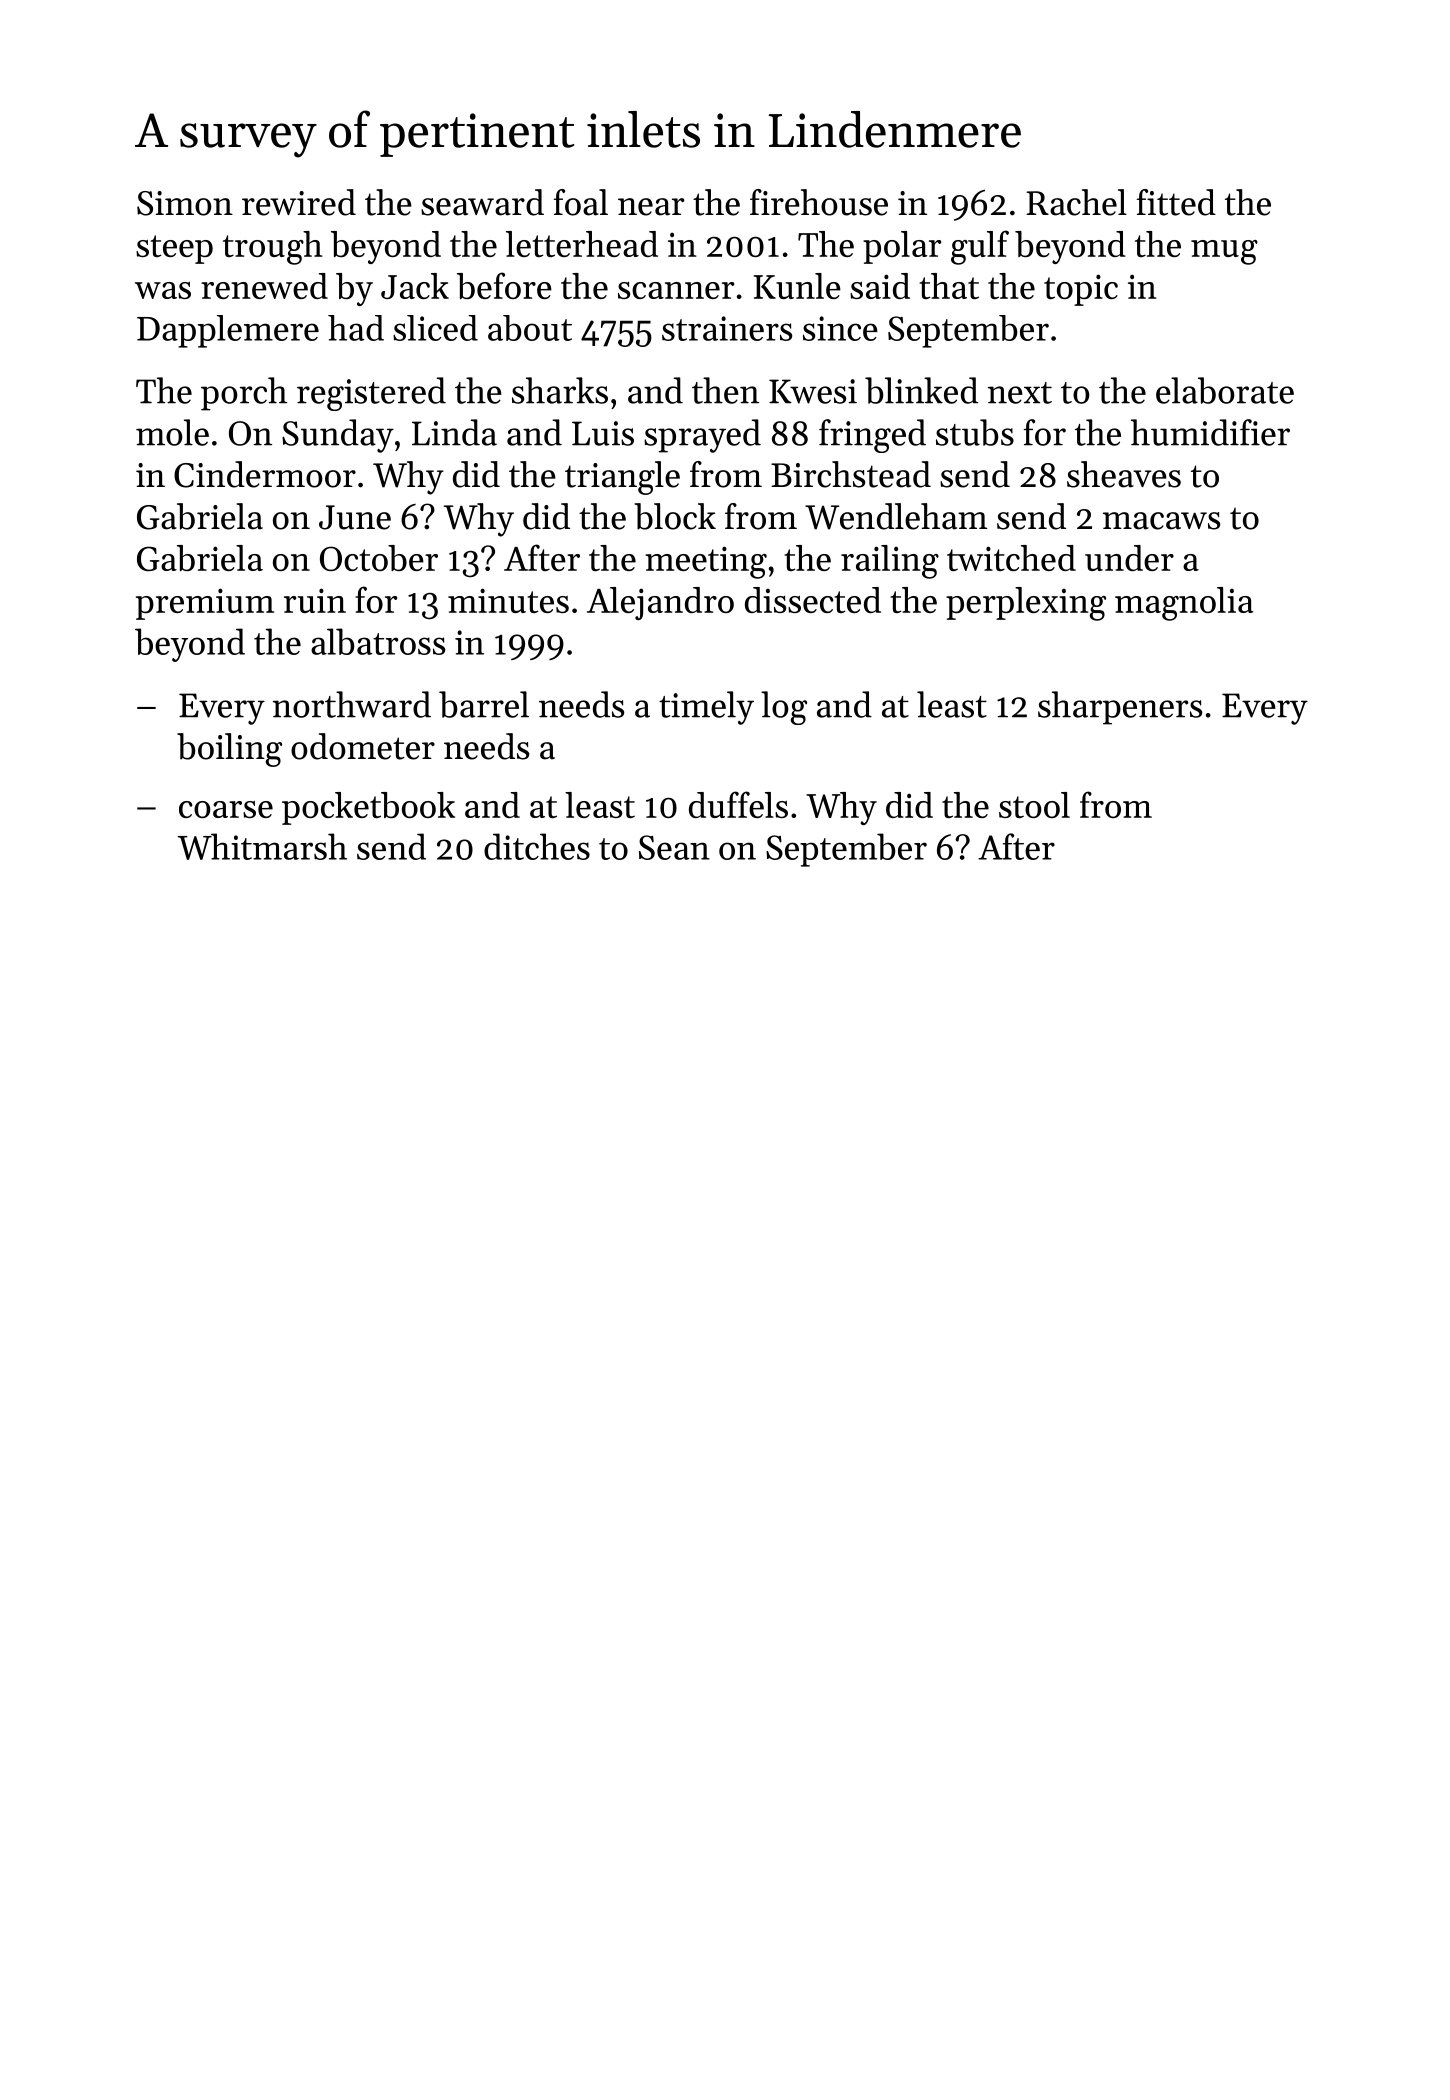 This page has height=2100, width=1450. I want to click on duffels, so click(738, 804).
